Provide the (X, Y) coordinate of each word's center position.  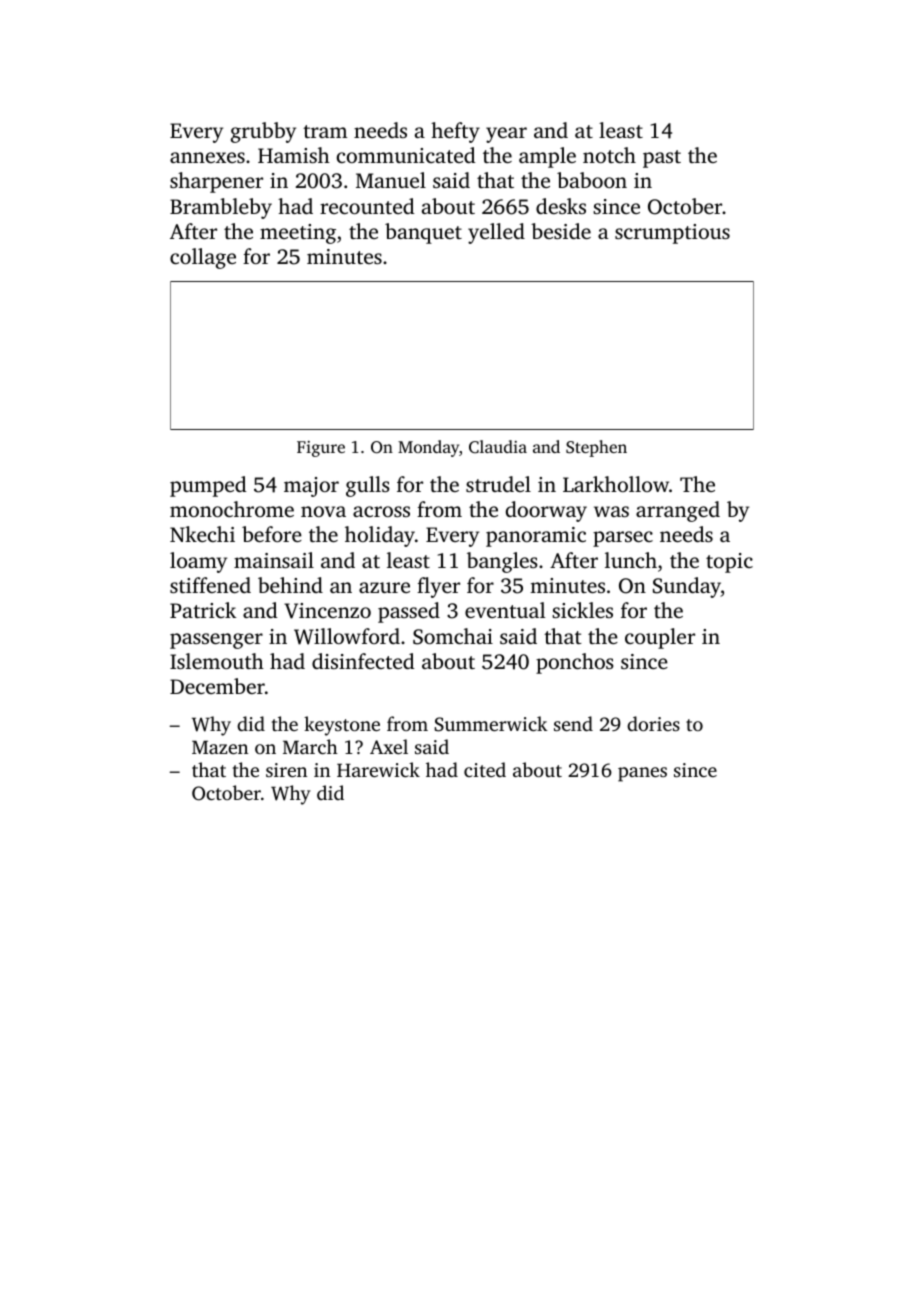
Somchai (453, 636)
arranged (678, 511)
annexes (207, 157)
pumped (208, 486)
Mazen (220, 747)
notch (609, 155)
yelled (496, 233)
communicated (406, 155)
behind (290, 585)
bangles (502, 562)
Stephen (596, 448)
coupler (660, 638)
